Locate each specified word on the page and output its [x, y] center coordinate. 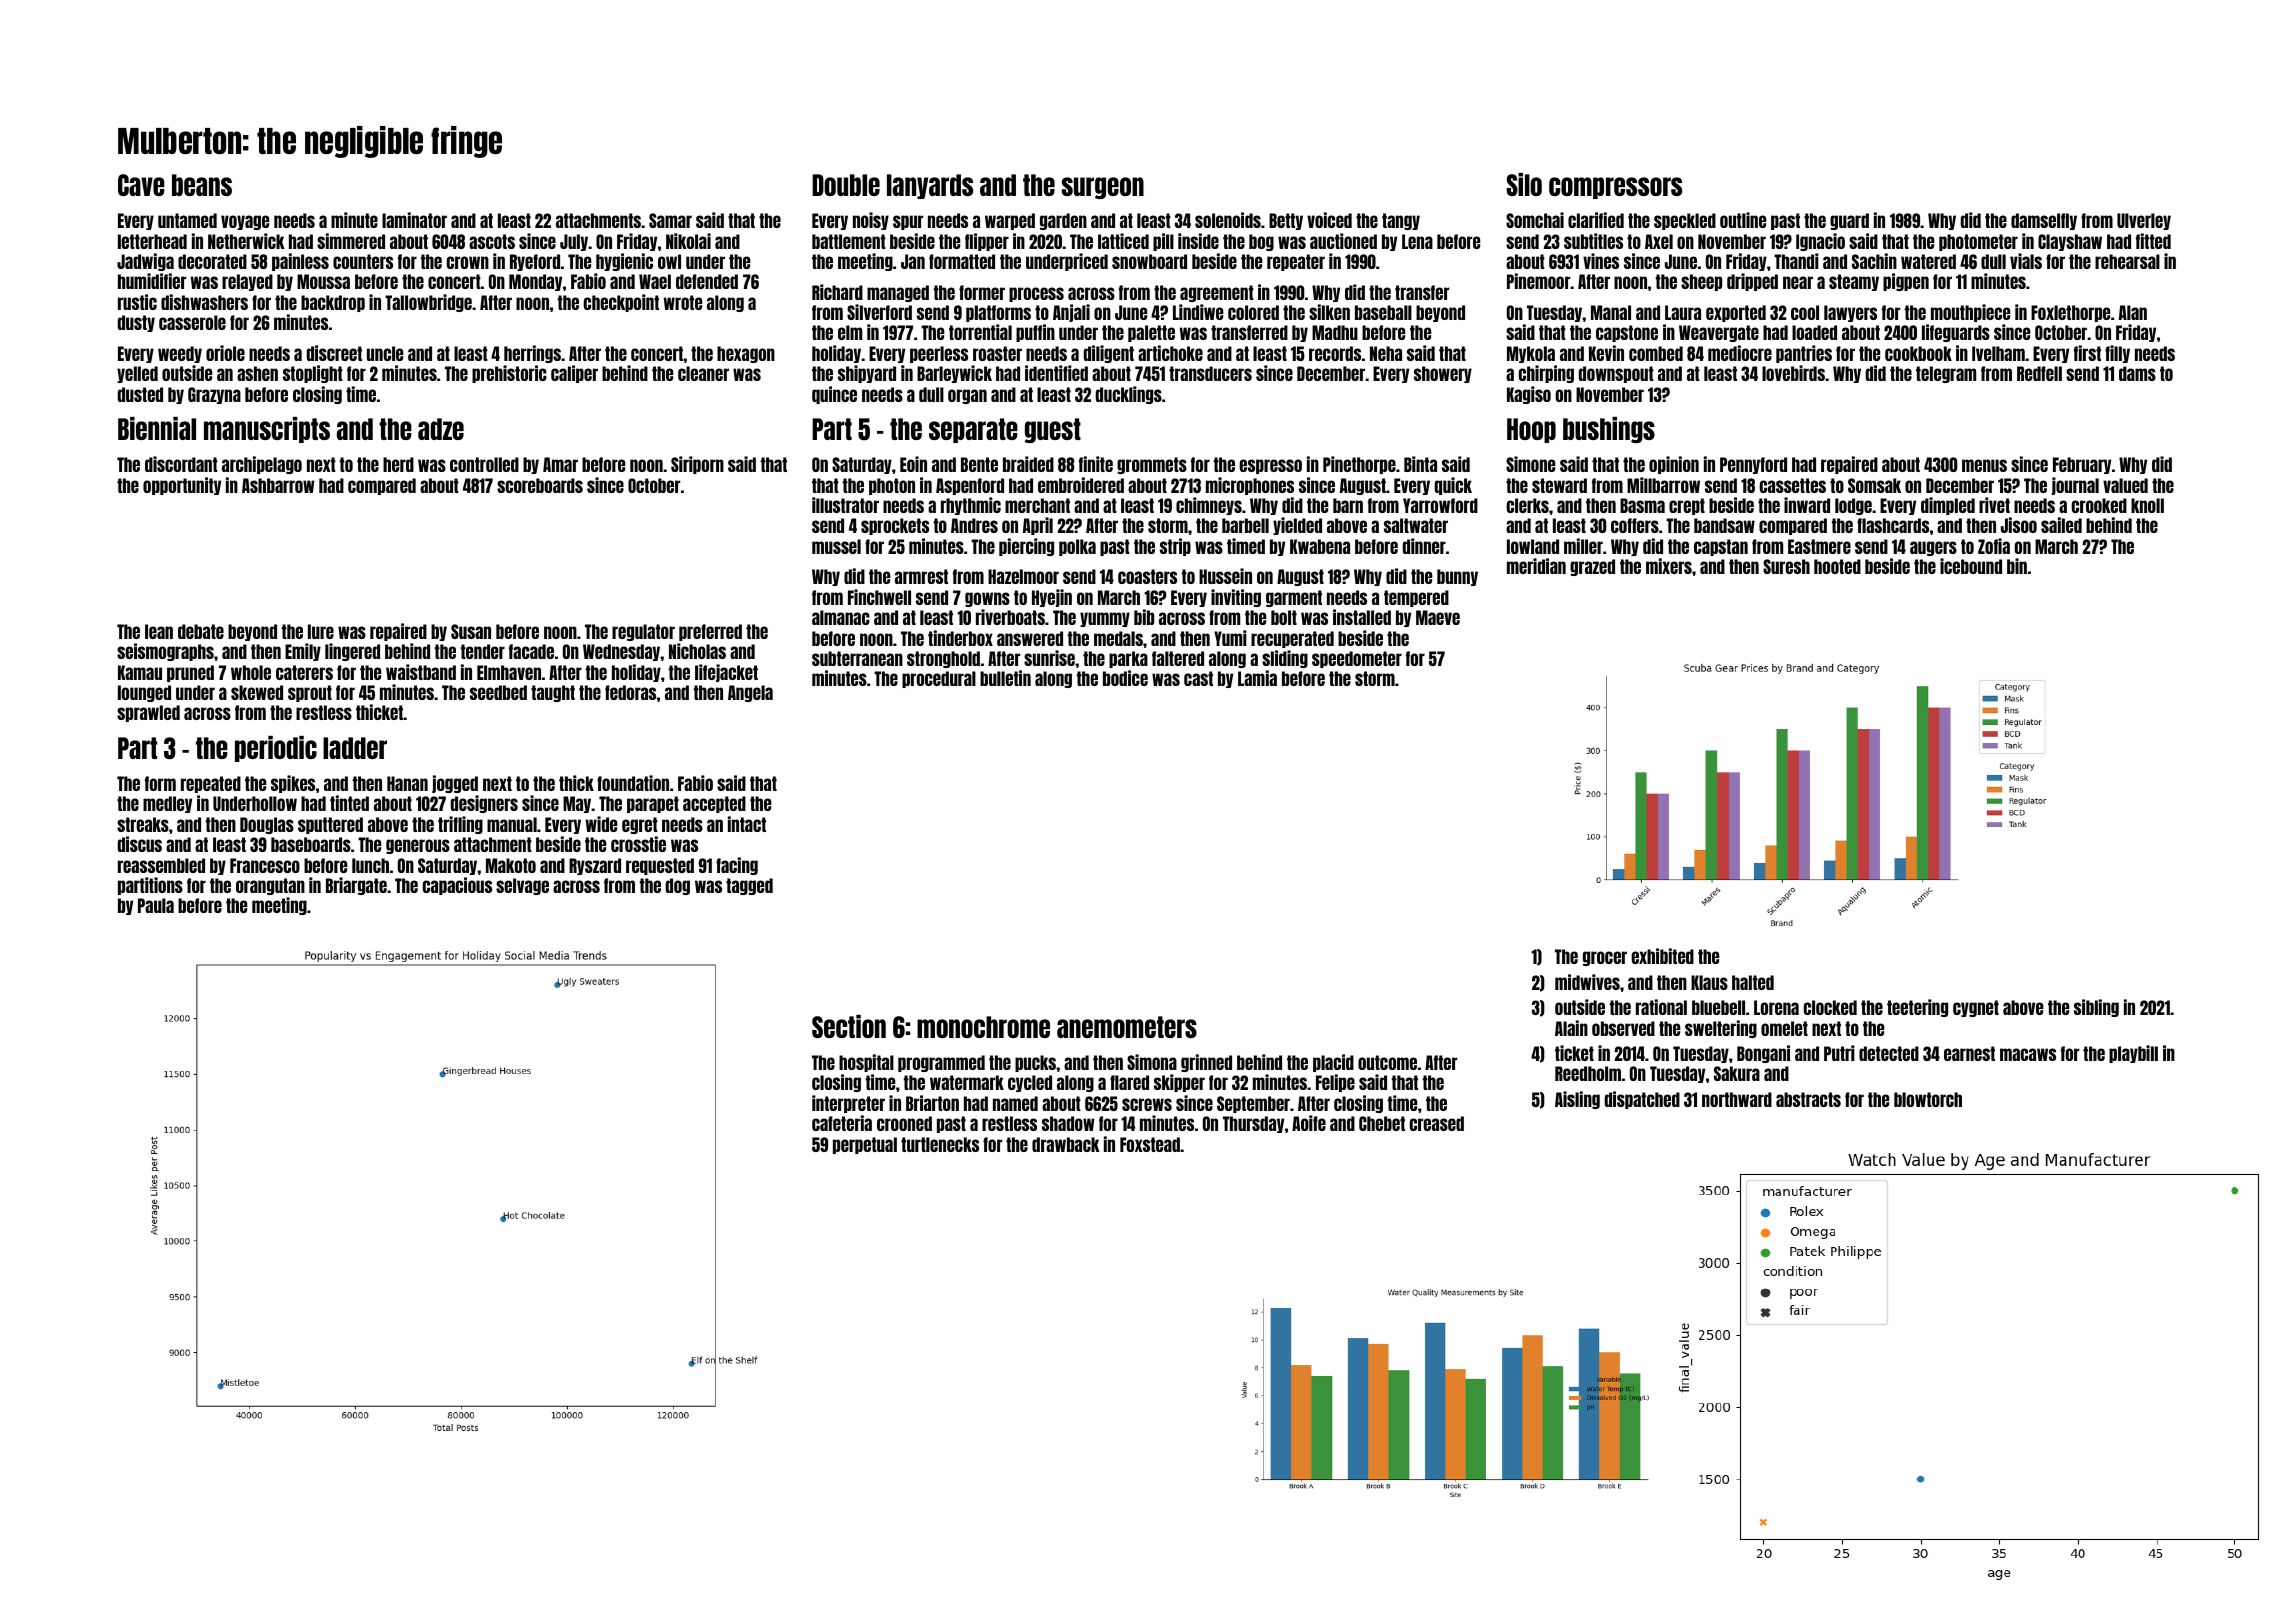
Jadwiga [145, 262]
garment [1294, 598]
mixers [1669, 566]
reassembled [161, 865]
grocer [1605, 958]
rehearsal [2127, 261]
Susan [471, 631]
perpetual [865, 1145]
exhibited [1662, 956]
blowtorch [1928, 1099]
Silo [1524, 184]
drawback [1066, 1144]
